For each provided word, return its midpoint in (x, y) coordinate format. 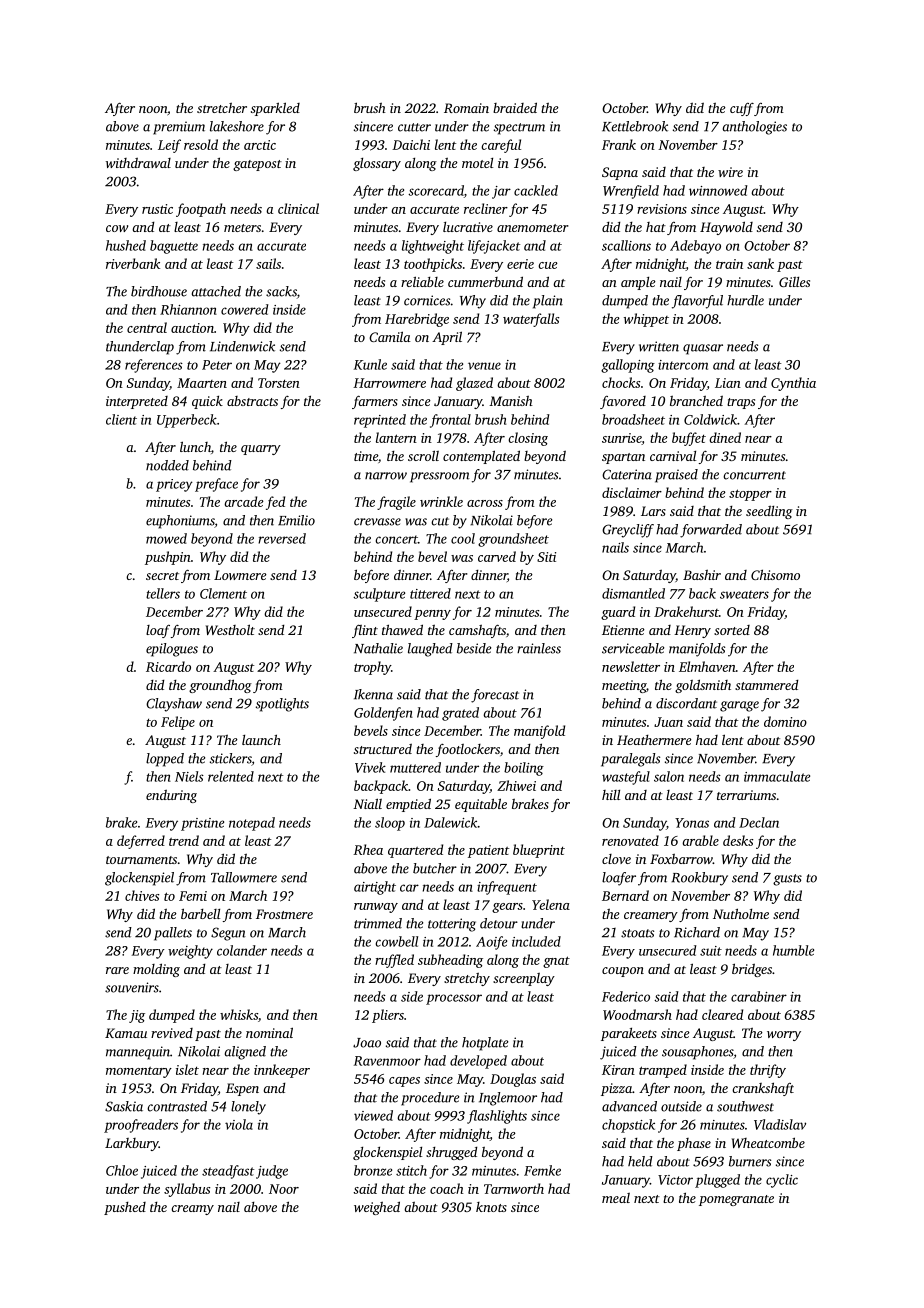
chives (142, 895)
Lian (728, 383)
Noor (284, 1189)
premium (179, 128)
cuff (742, 109)
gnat (556, 962)
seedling (769, 512)
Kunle (370, 364)
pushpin (168, 558)
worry (784, 1036)
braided (515, 107)
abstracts (252, 401)
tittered (430, 593)
